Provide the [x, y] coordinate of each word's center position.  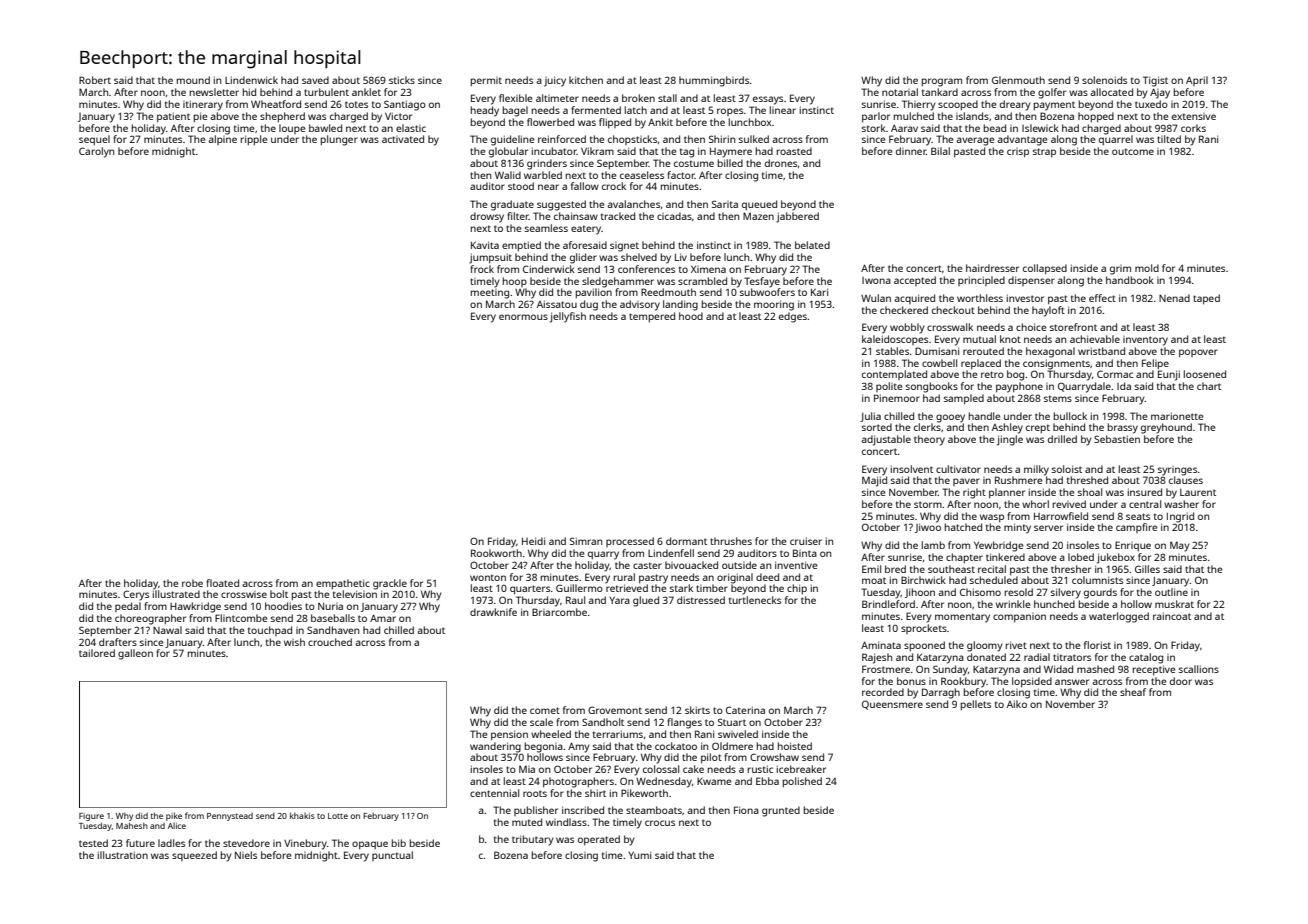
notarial [900, 92]
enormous [523, 317]
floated [222, 583]
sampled [964, 399]
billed [730, 163]
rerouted [983, 351]
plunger [339, 140]
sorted [877, 427]
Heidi [533, 541]
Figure [91, 817]
